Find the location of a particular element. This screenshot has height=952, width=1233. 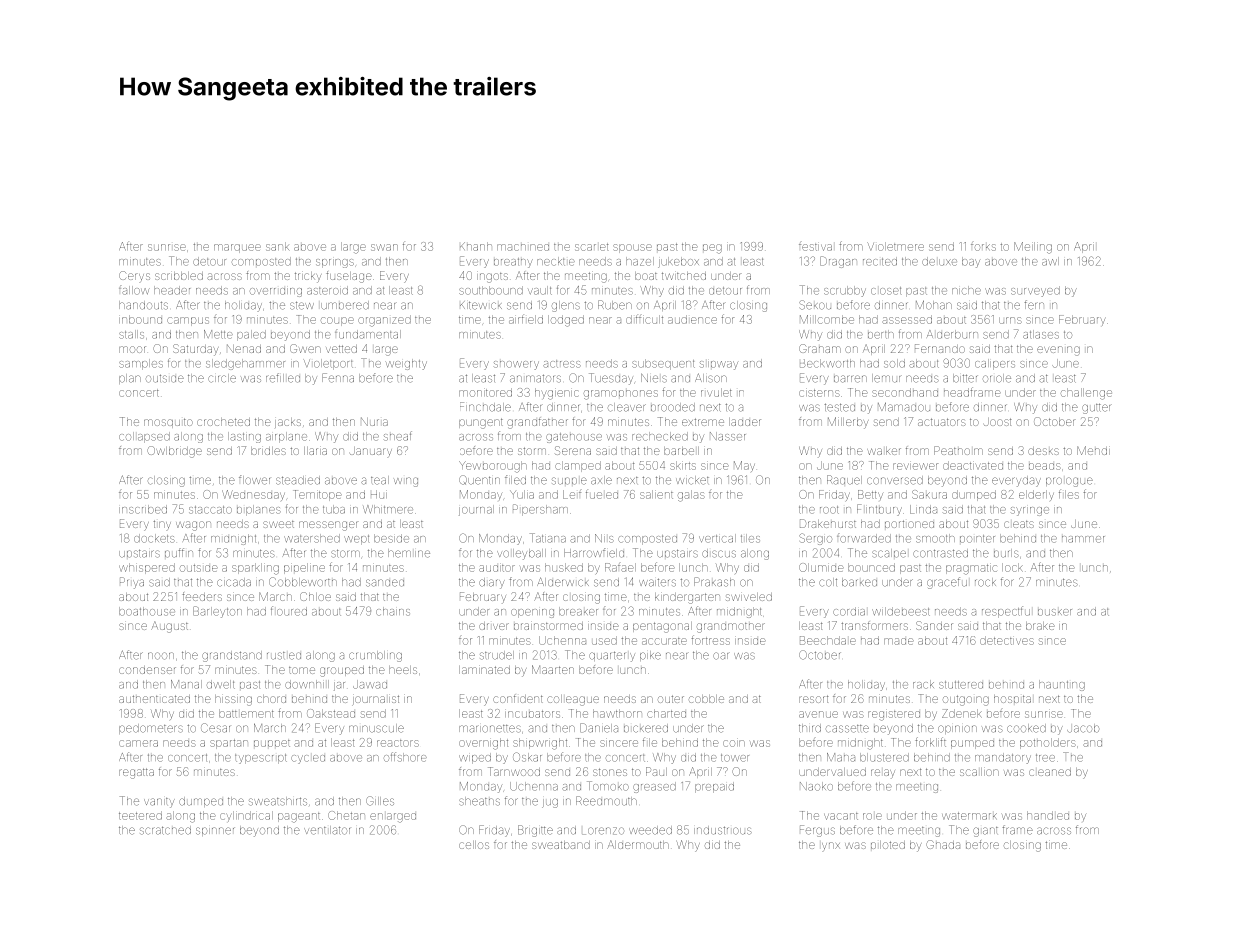

scratched is located at coordinates (165, 830).
